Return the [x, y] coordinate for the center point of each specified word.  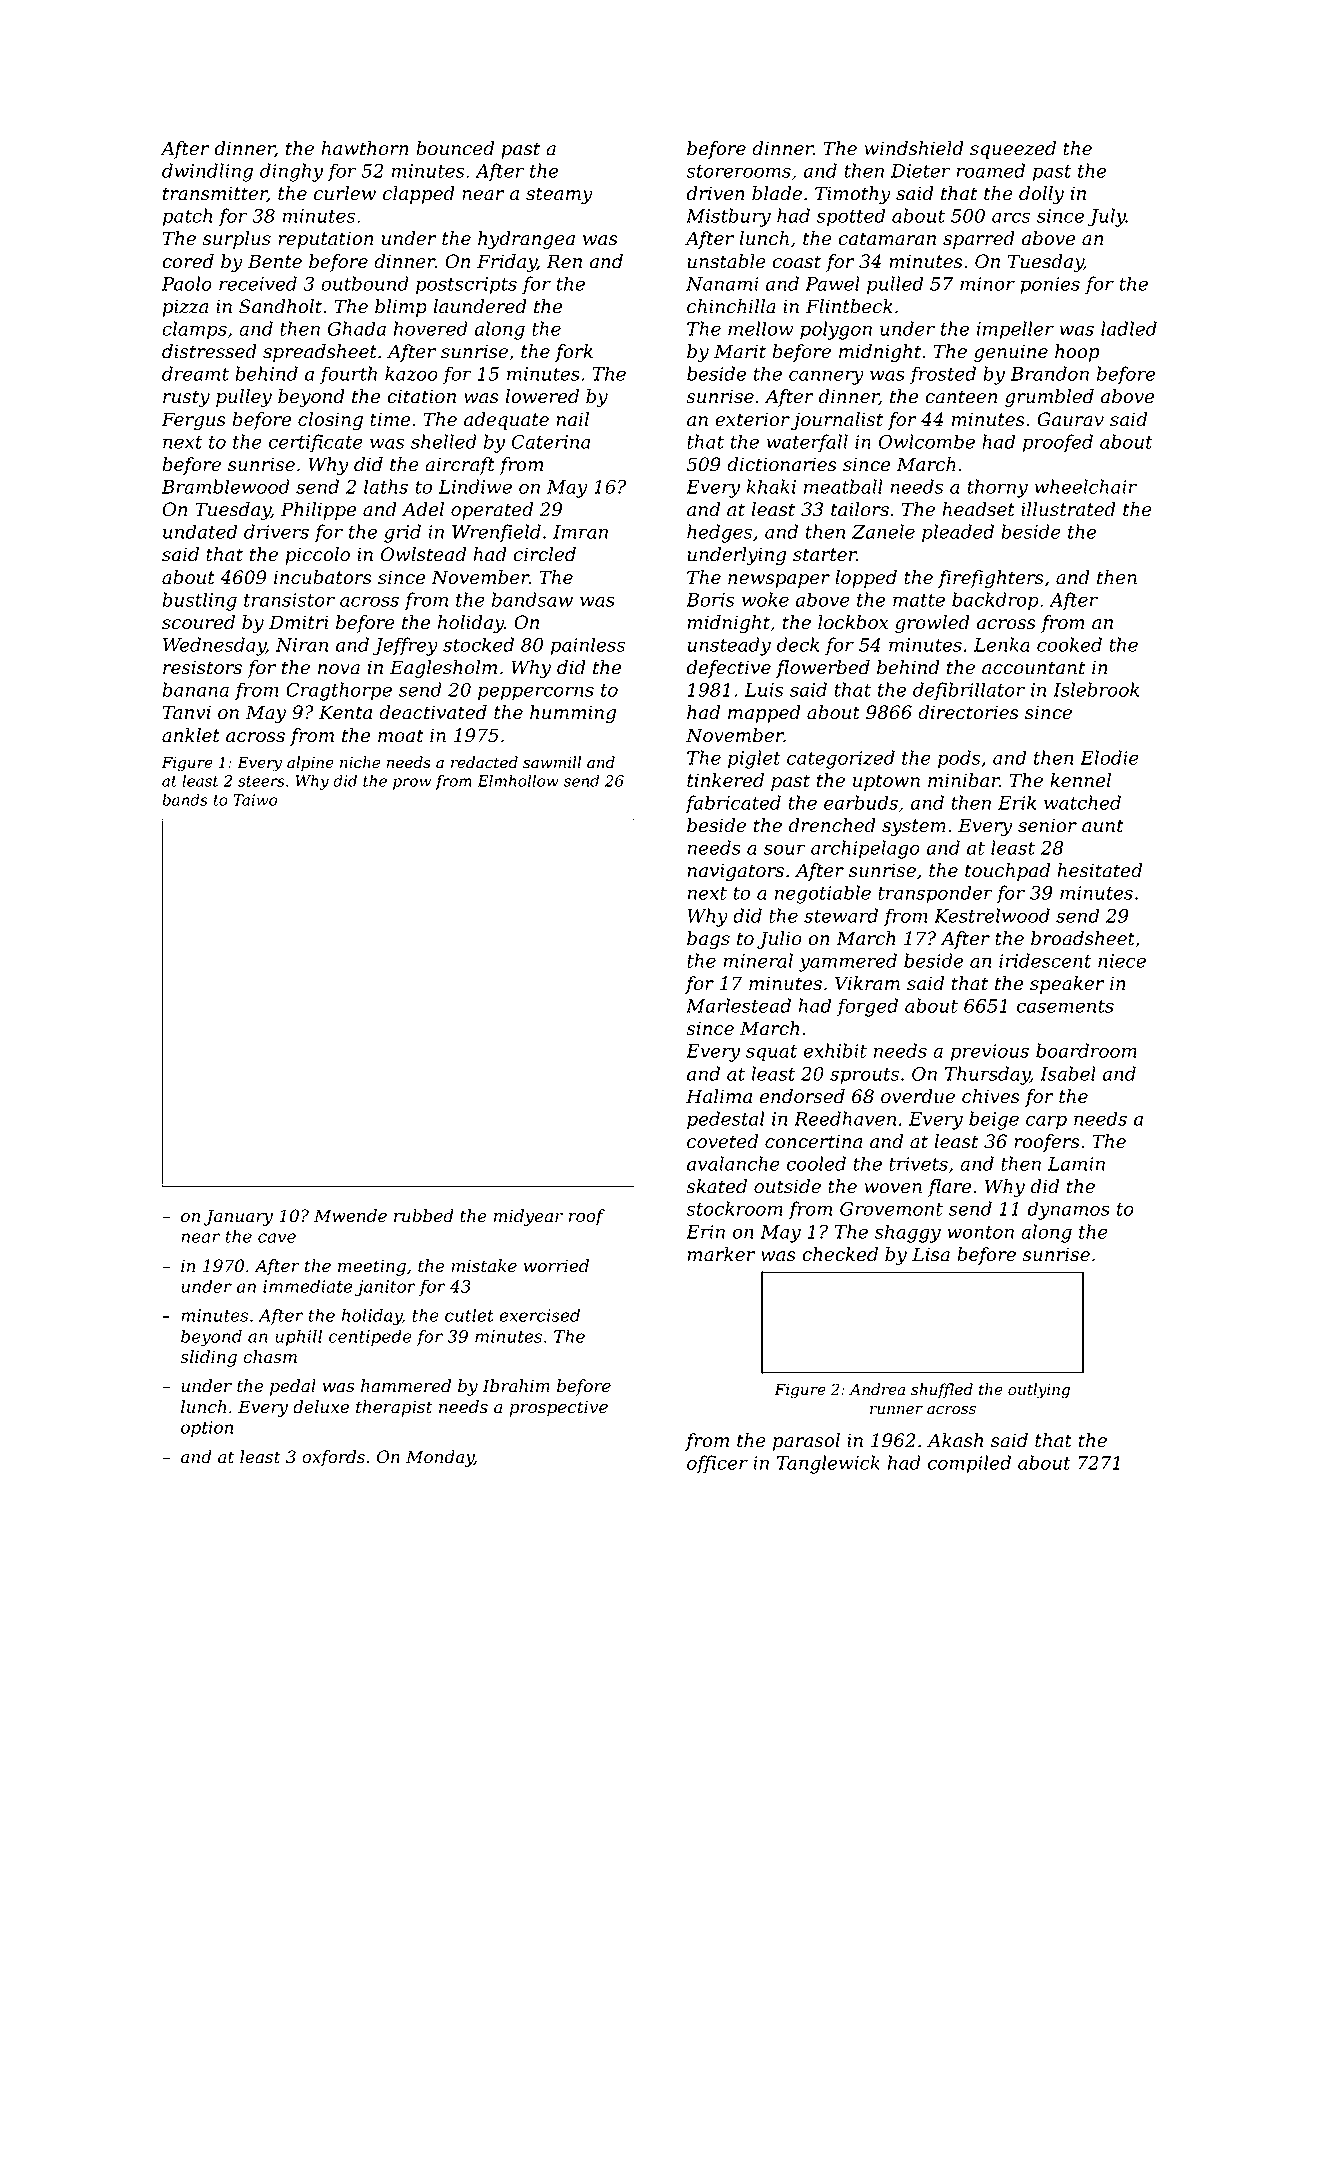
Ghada [357, 328]
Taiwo [255, 800]
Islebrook [1096, 689]
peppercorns [536, 693]
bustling [199, 601]
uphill [298, 1337]
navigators [735, 872]
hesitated [1099, 870]
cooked [1069, 644]
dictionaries [781, 464]
